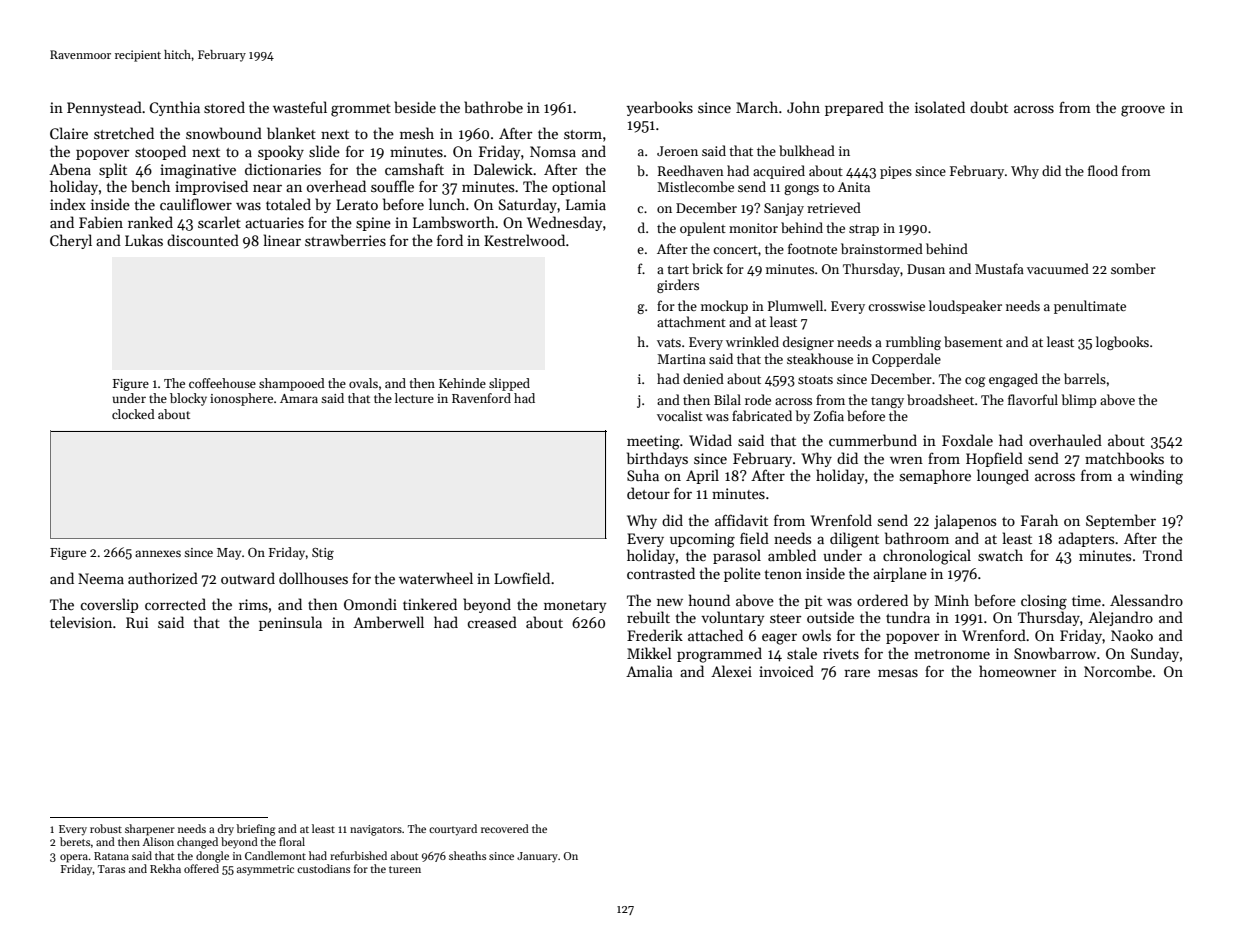 The height and width of the screenshot is (952, 1233). What do you see at coordinates (648, 493) in the screenshot?
I see `detour` at bounding box center [648, 493].
